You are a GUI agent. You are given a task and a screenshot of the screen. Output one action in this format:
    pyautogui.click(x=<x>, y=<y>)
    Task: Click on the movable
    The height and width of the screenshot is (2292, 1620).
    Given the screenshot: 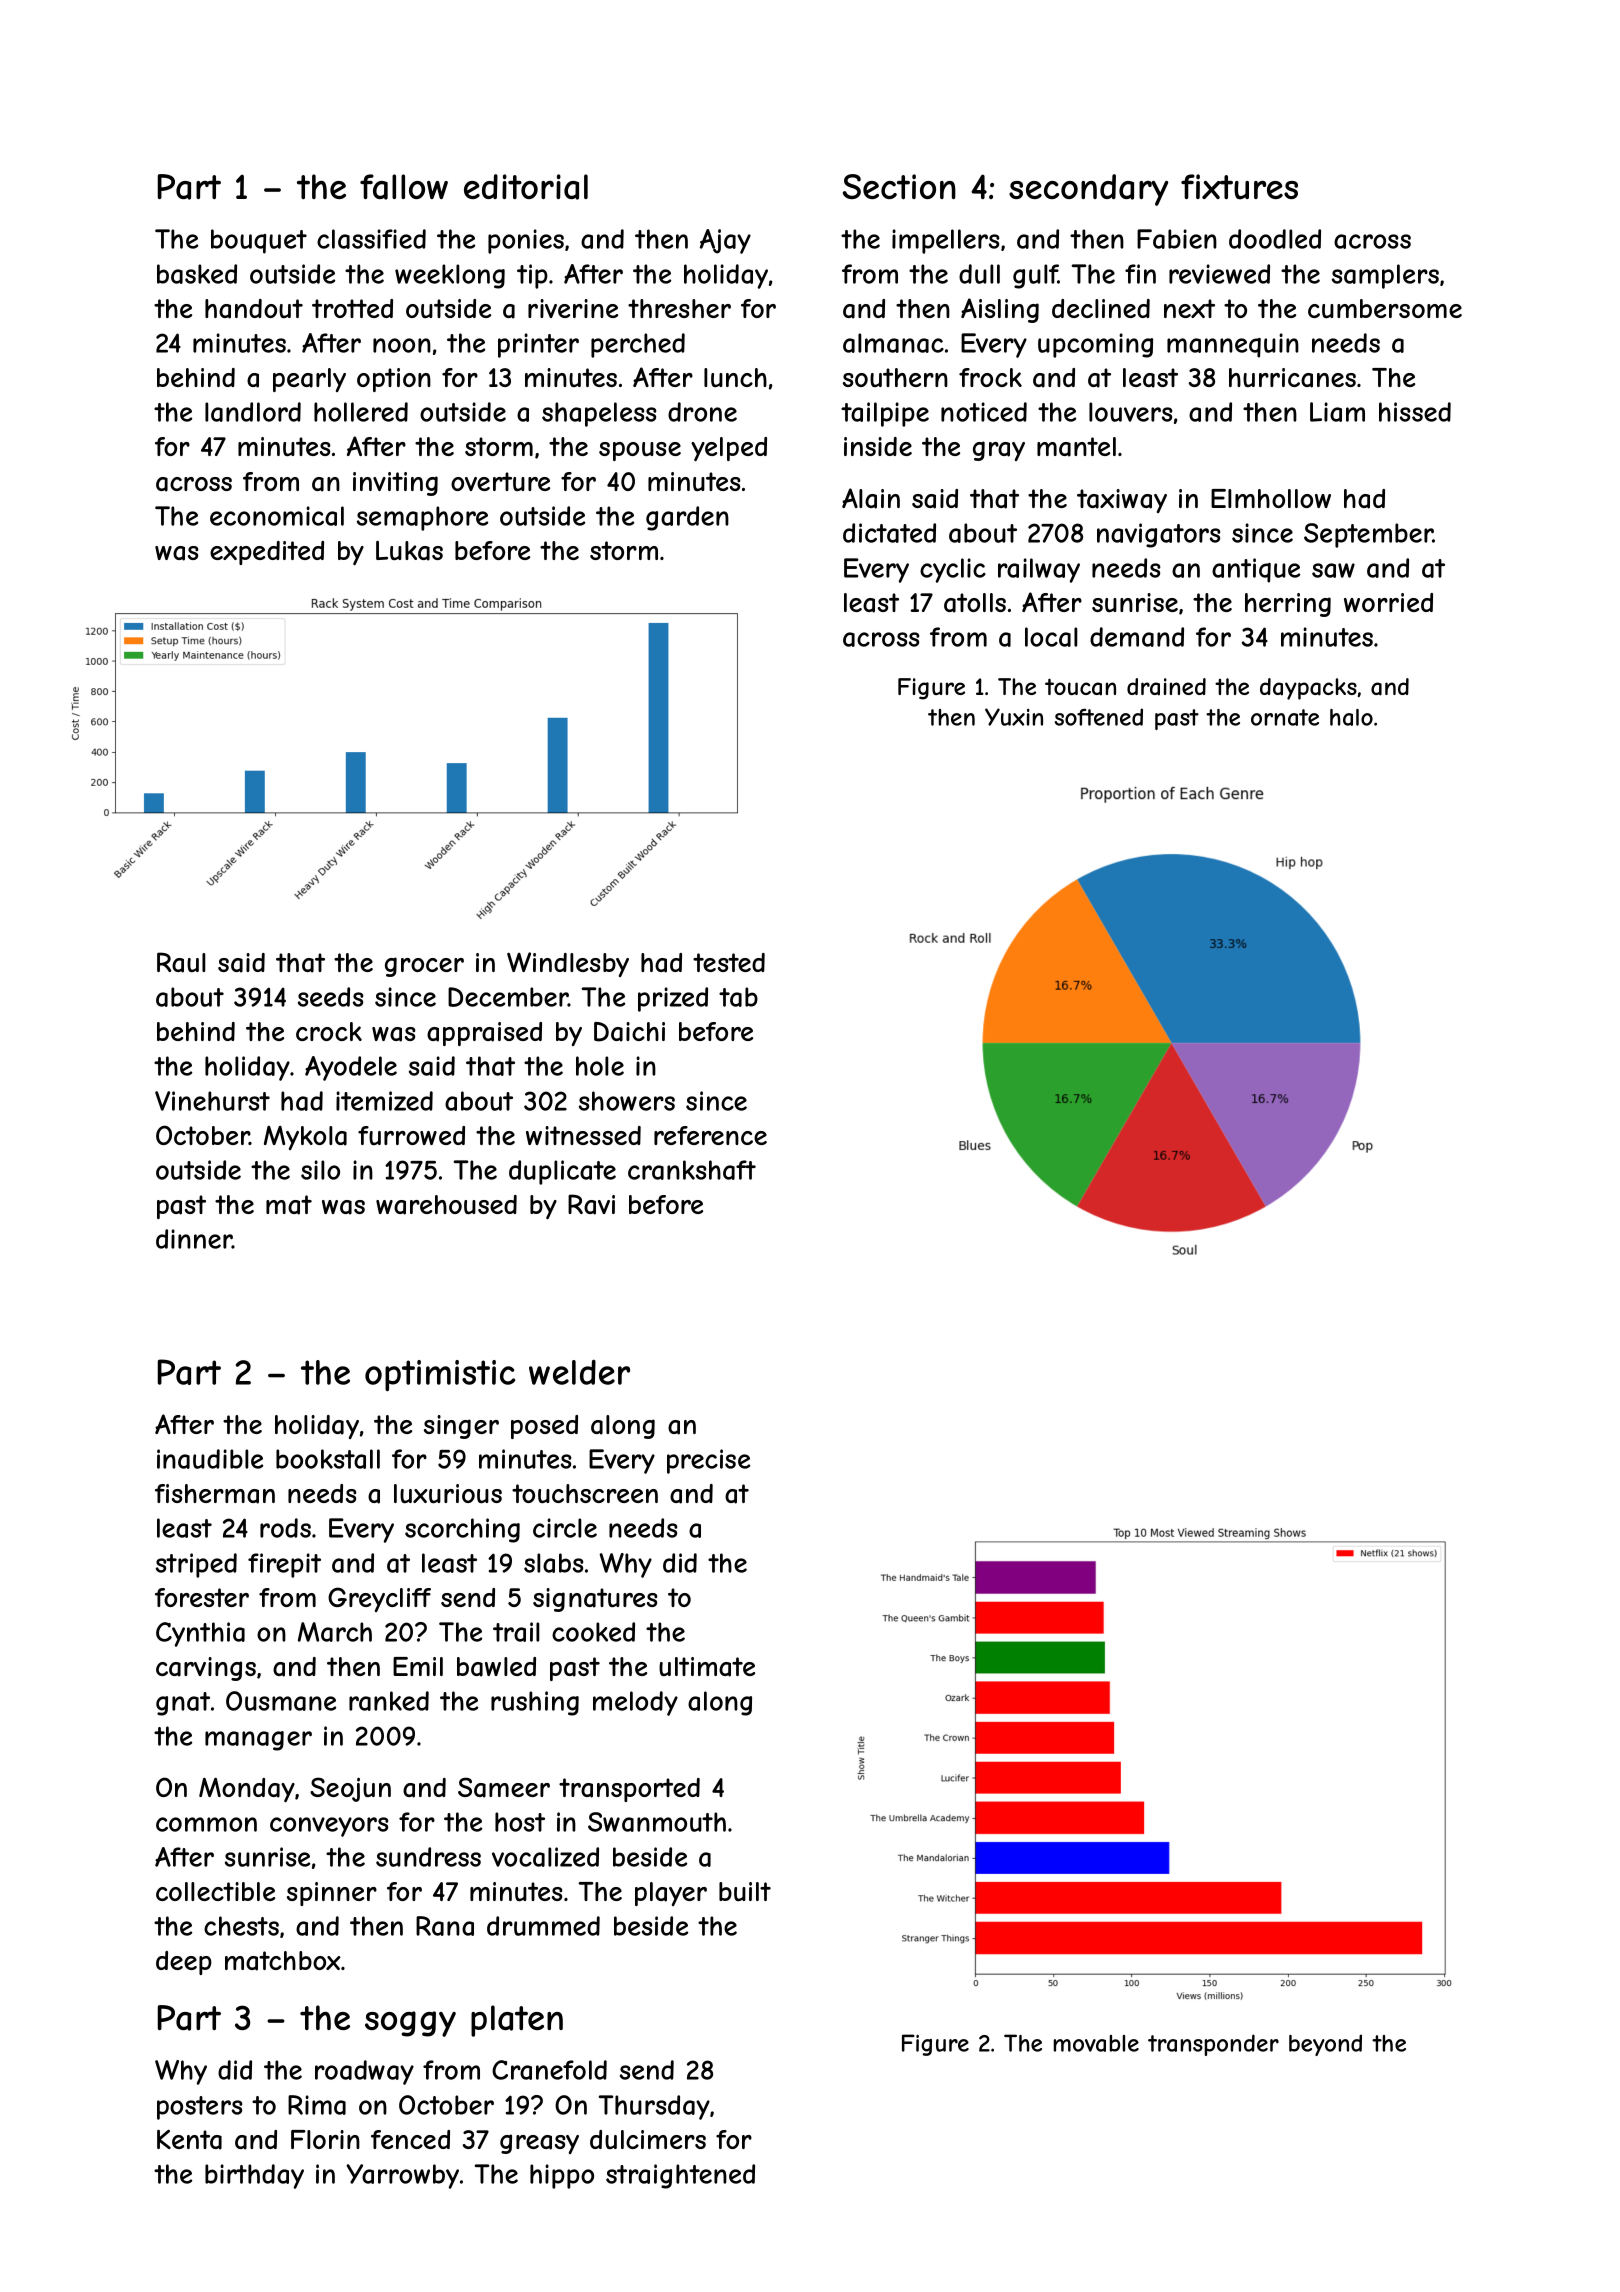 What is the action you would take?
    pyautogui.click(x=1096, y=2043)
